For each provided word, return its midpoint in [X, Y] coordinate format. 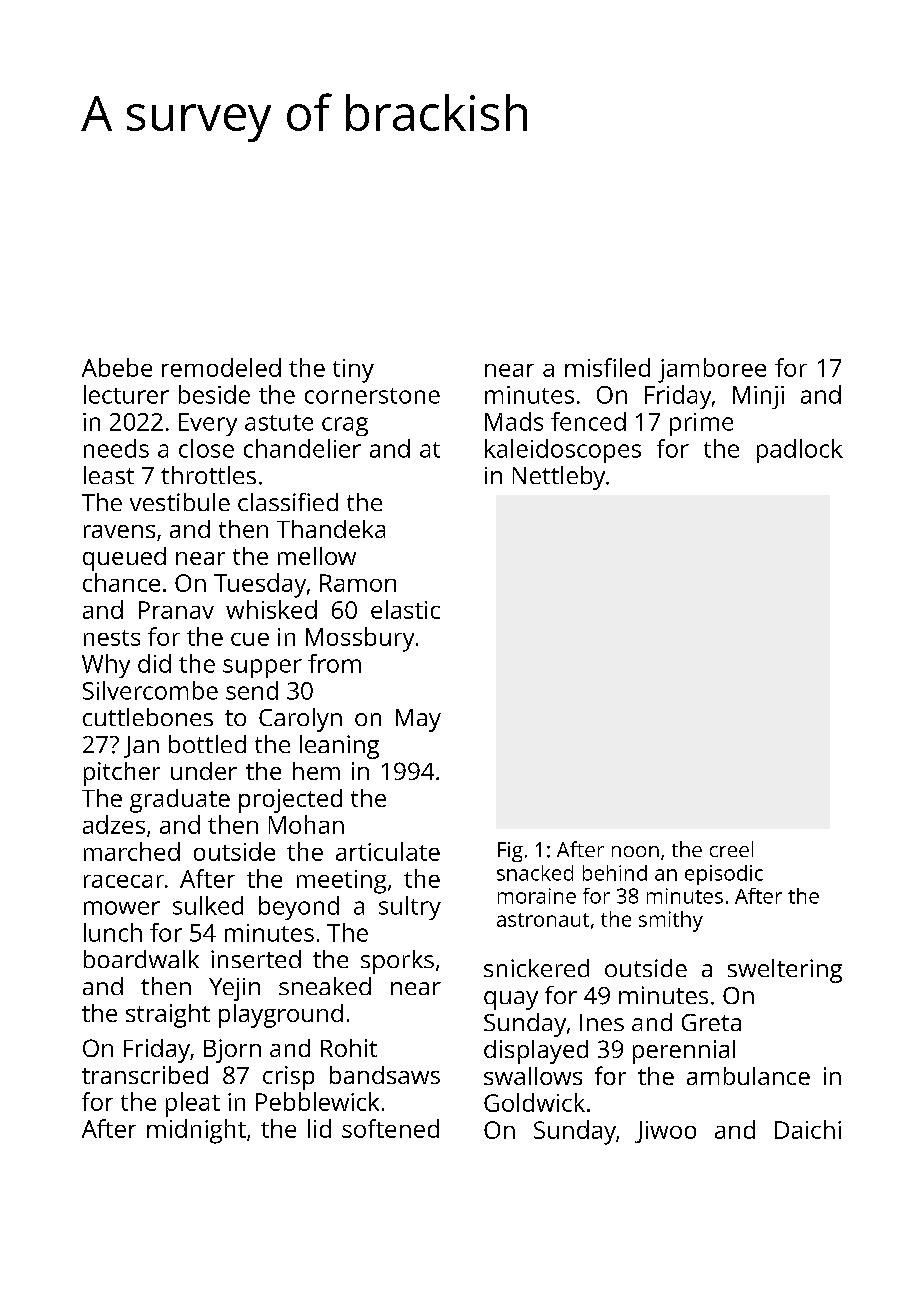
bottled [207, 744]
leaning [339, 747]
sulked [208, 905]
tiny [353, 371]
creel [731, 849]
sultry [410, 908]
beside [214, 394]
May [418, 720]
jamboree [712, 370]
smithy [671, 921]
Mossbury [360, 639]
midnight [196, 1131]
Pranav [176, 610]
